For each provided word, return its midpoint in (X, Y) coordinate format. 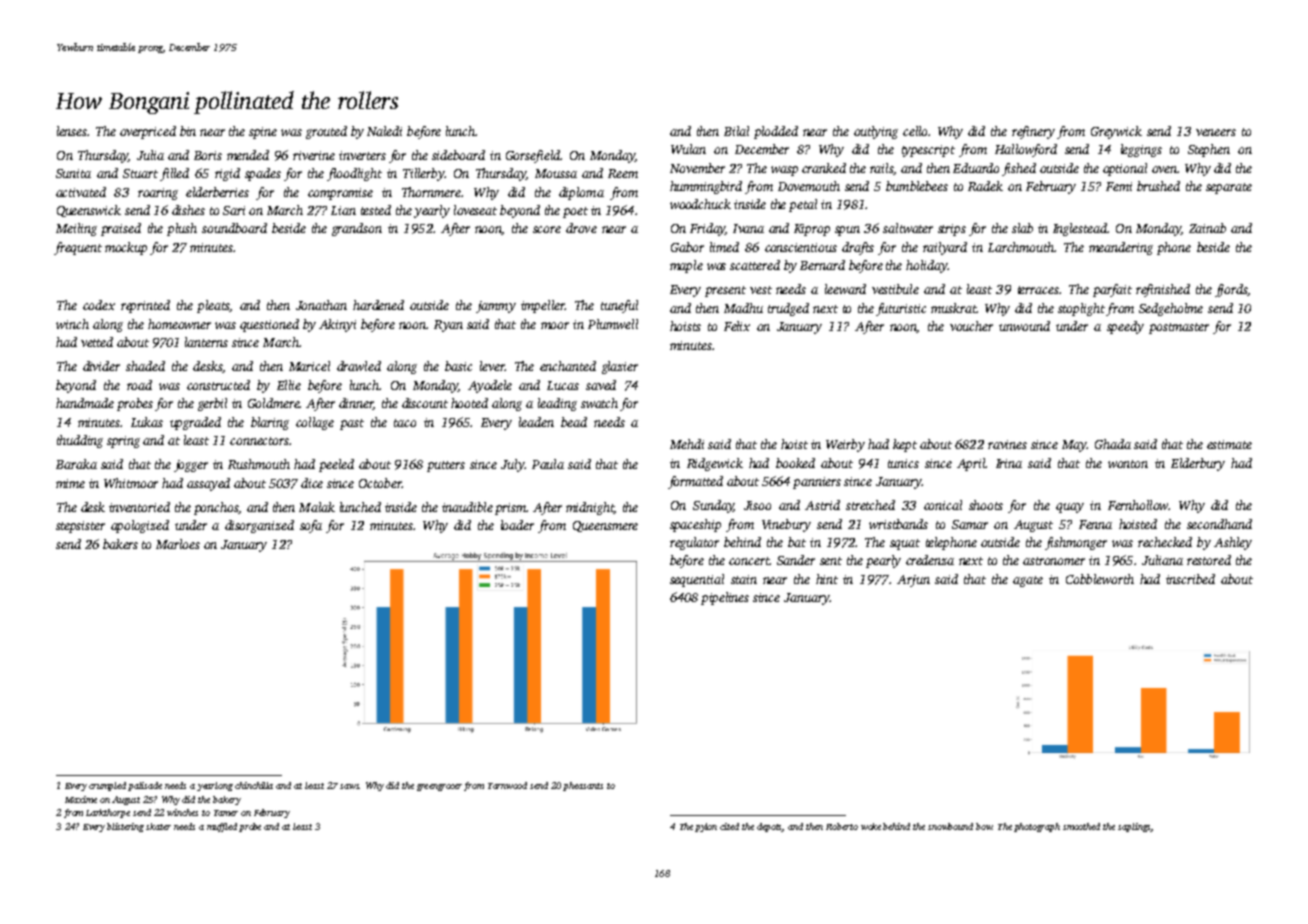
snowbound (950, 826)
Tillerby (423, 174)
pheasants (583, 786)
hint (827, 579)
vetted (97, 342)
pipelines (725, 598)
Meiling (76, 229)
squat (905, 544)
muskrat (953, 308)
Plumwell (613, 324)
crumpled (107, 786)
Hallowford (1026, 150)
